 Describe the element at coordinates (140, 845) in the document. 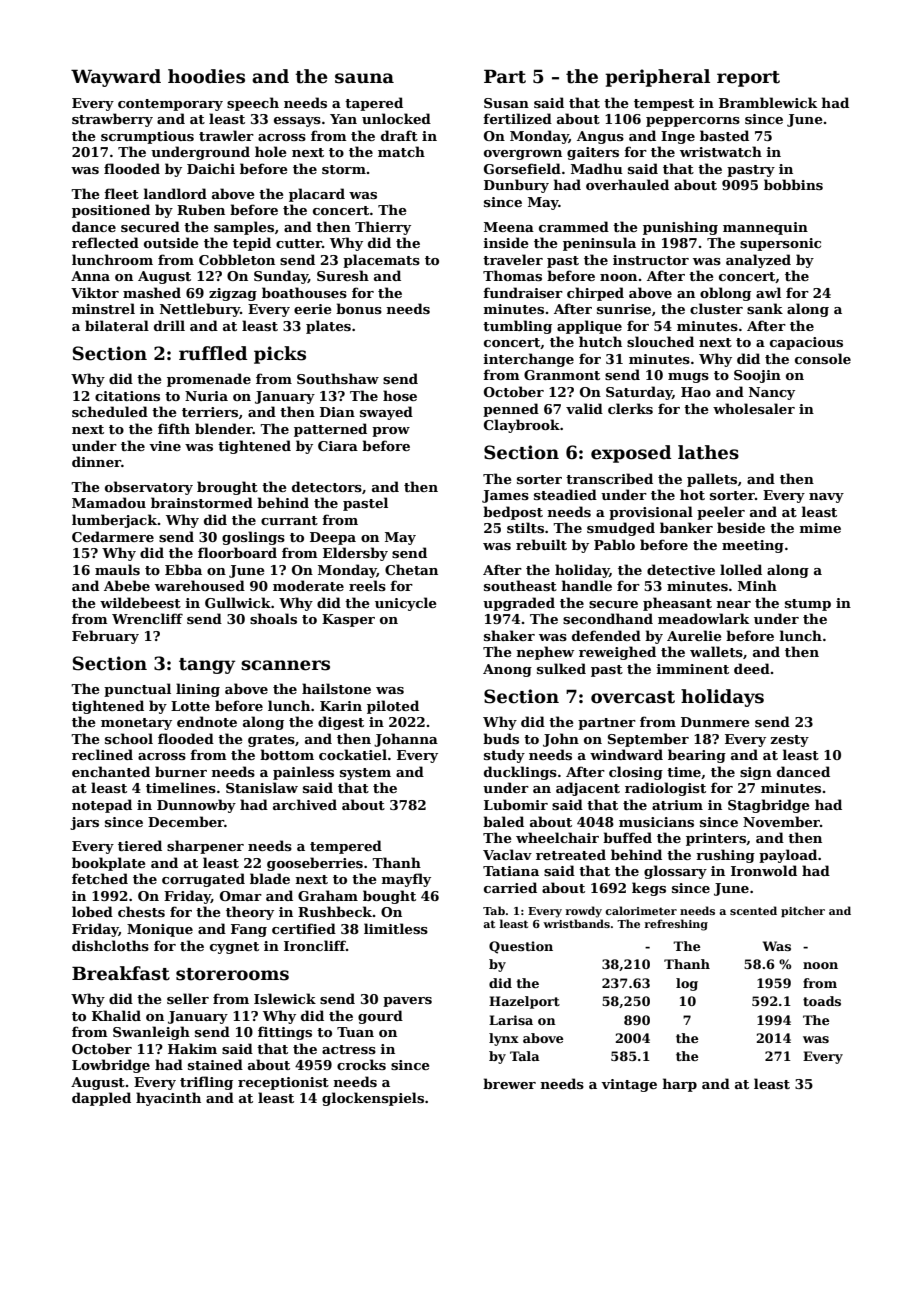

I see `tiered` at that location.
